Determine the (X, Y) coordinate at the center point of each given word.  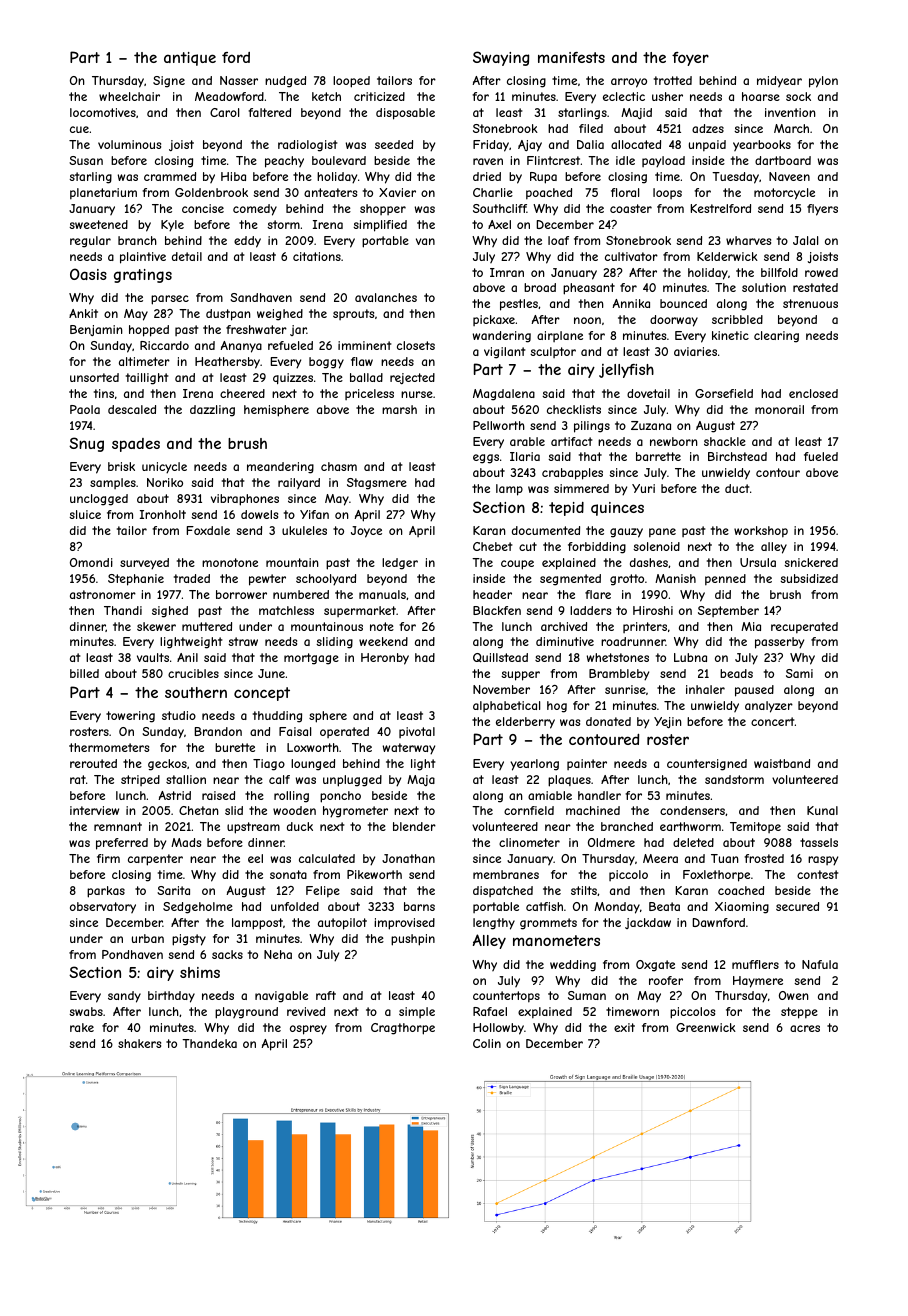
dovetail (648, 393)
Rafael (490, 1011)
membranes (506, 874)
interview (94, 810)
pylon (823, 82)
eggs (486, 459)
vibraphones (245, 500)
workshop (761, 532)
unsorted (94, 377)
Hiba (233, 176)
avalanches (386, 297)
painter (587, 764)
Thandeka (209, 1043)
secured (797, 906)
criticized (379, 96)
